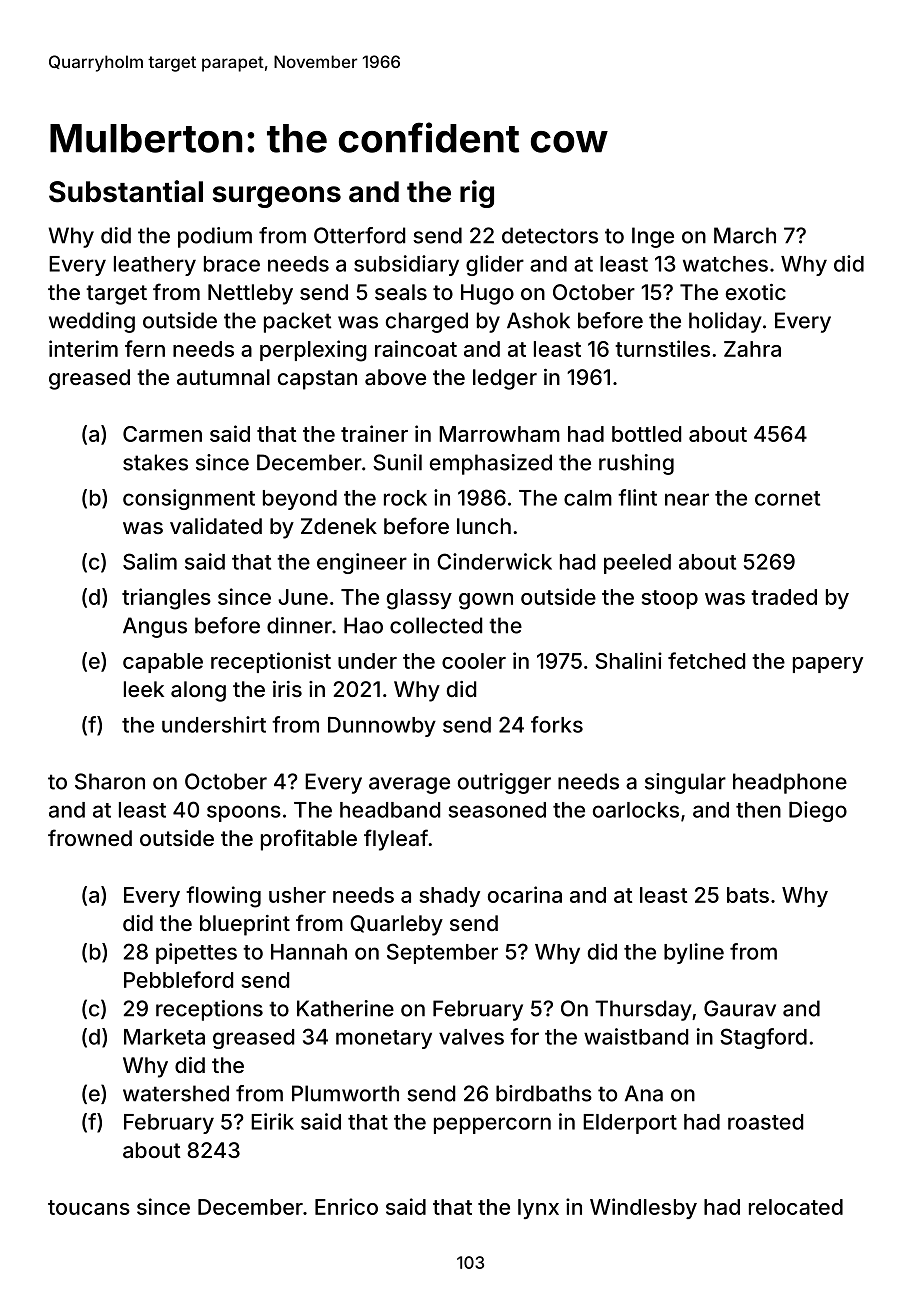 The width and height of the screenshot is (913, 1296). What do you see at coordinates (401, 292) in the screenshot?
I see `seals` at bounding box center [401, 292].
